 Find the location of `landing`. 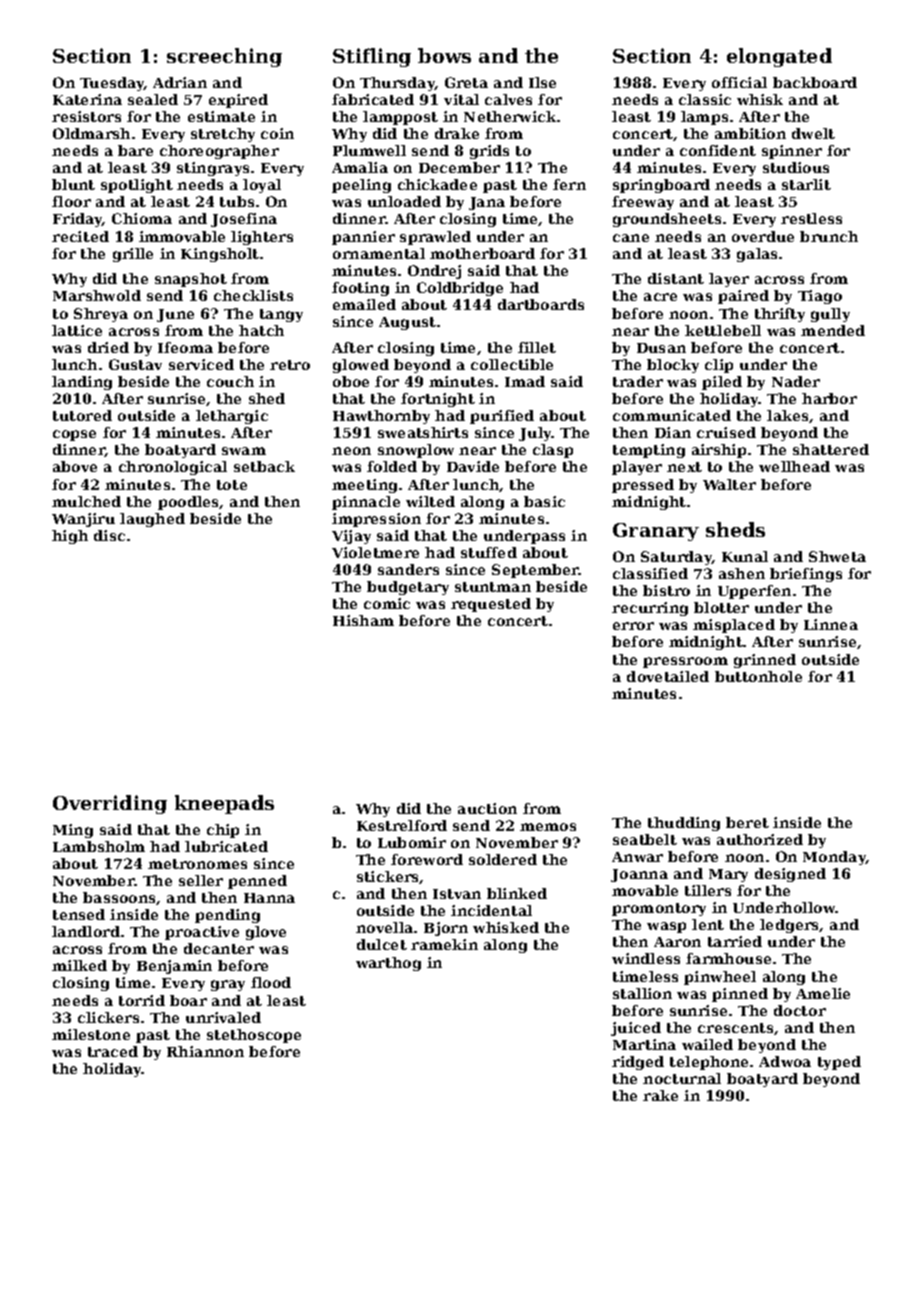

landing is located at coordinates (82, 383).
